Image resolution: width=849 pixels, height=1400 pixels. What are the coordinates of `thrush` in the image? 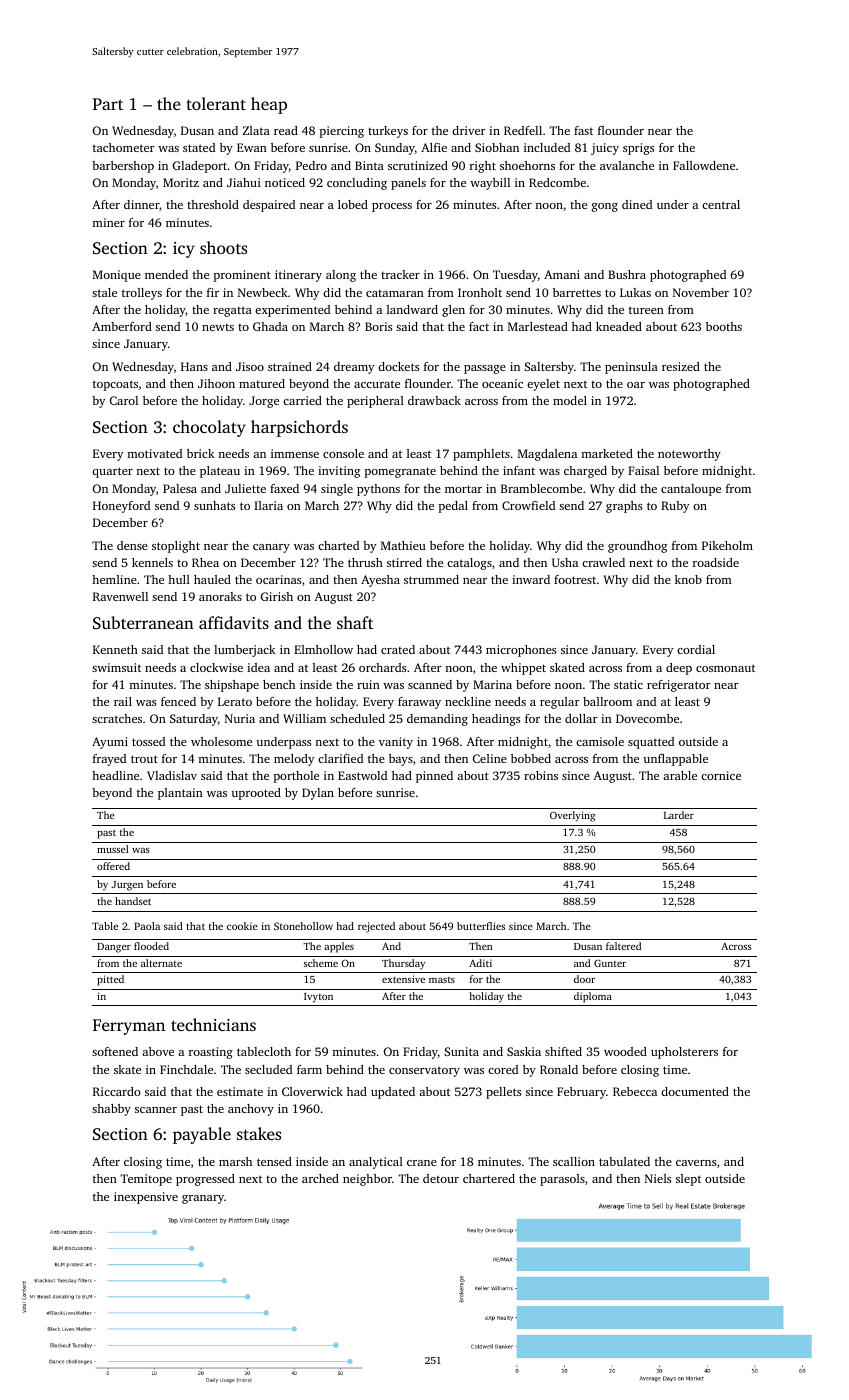 It's located at (365, 562).
